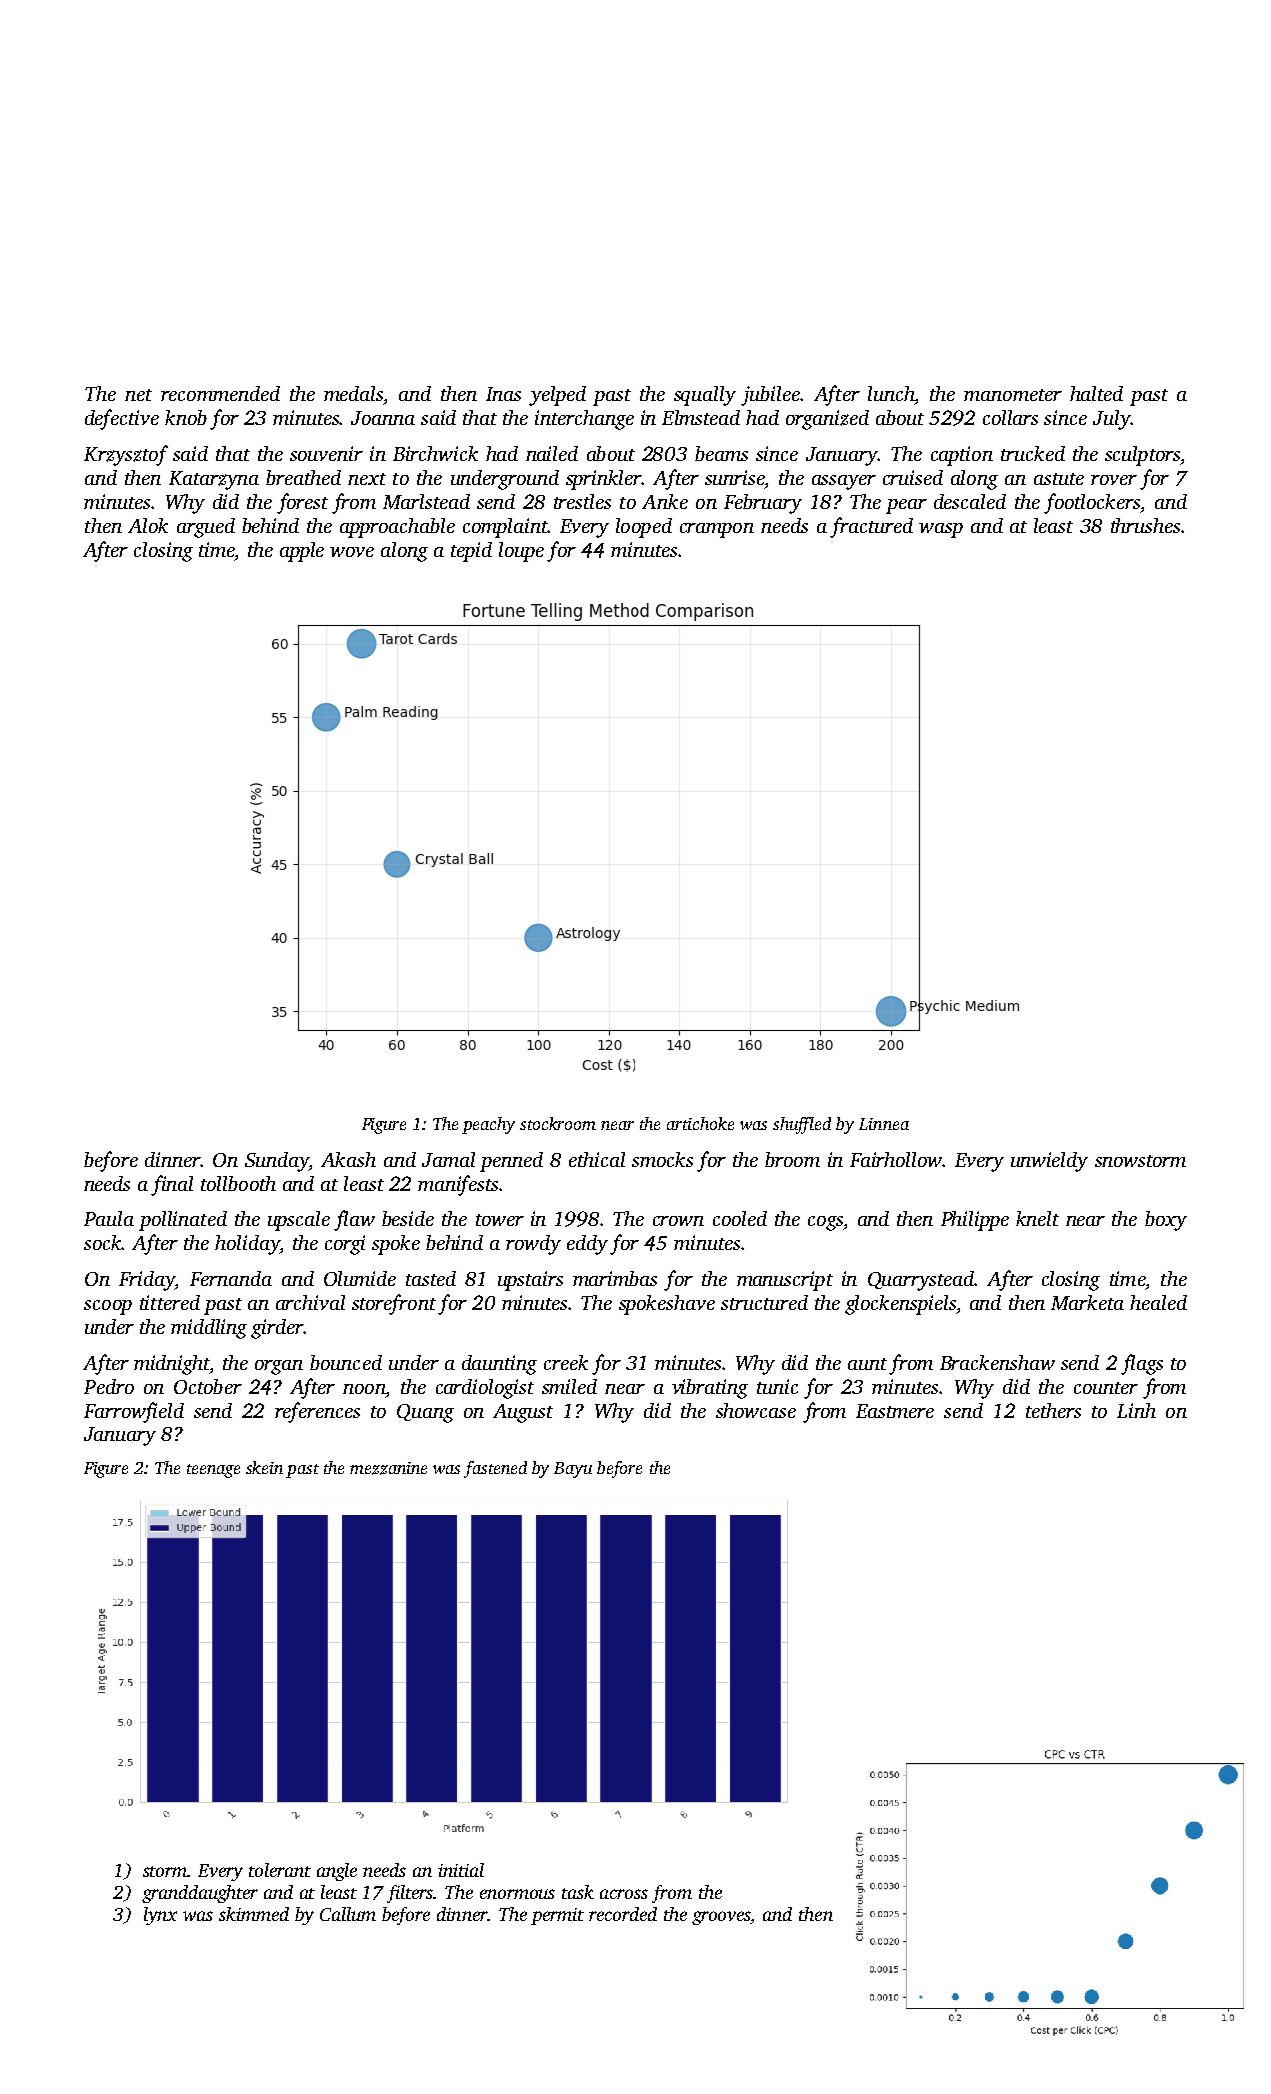 This screenshot has width=1271, height=2094. Describe the element at coordinates (302, 552) in the screenshot. I see `apple` at that location.
